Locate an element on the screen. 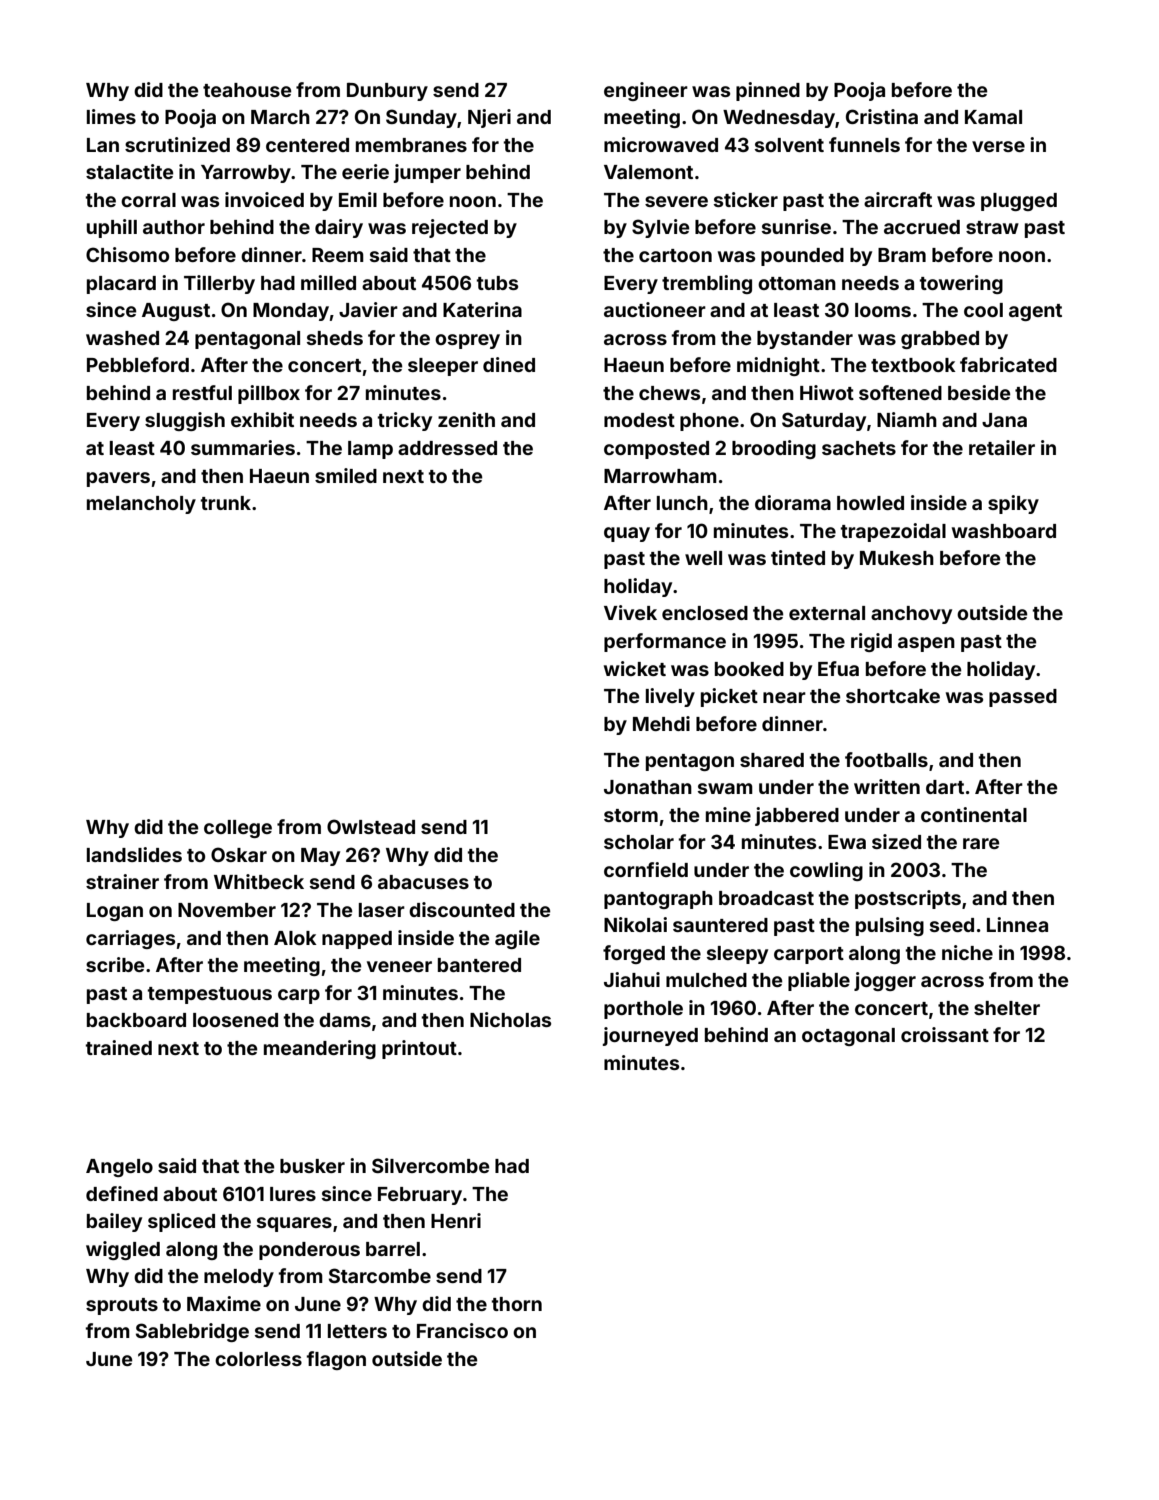 The image size is (1159, 1500). teahouse is located at coordinates (247, 90).
